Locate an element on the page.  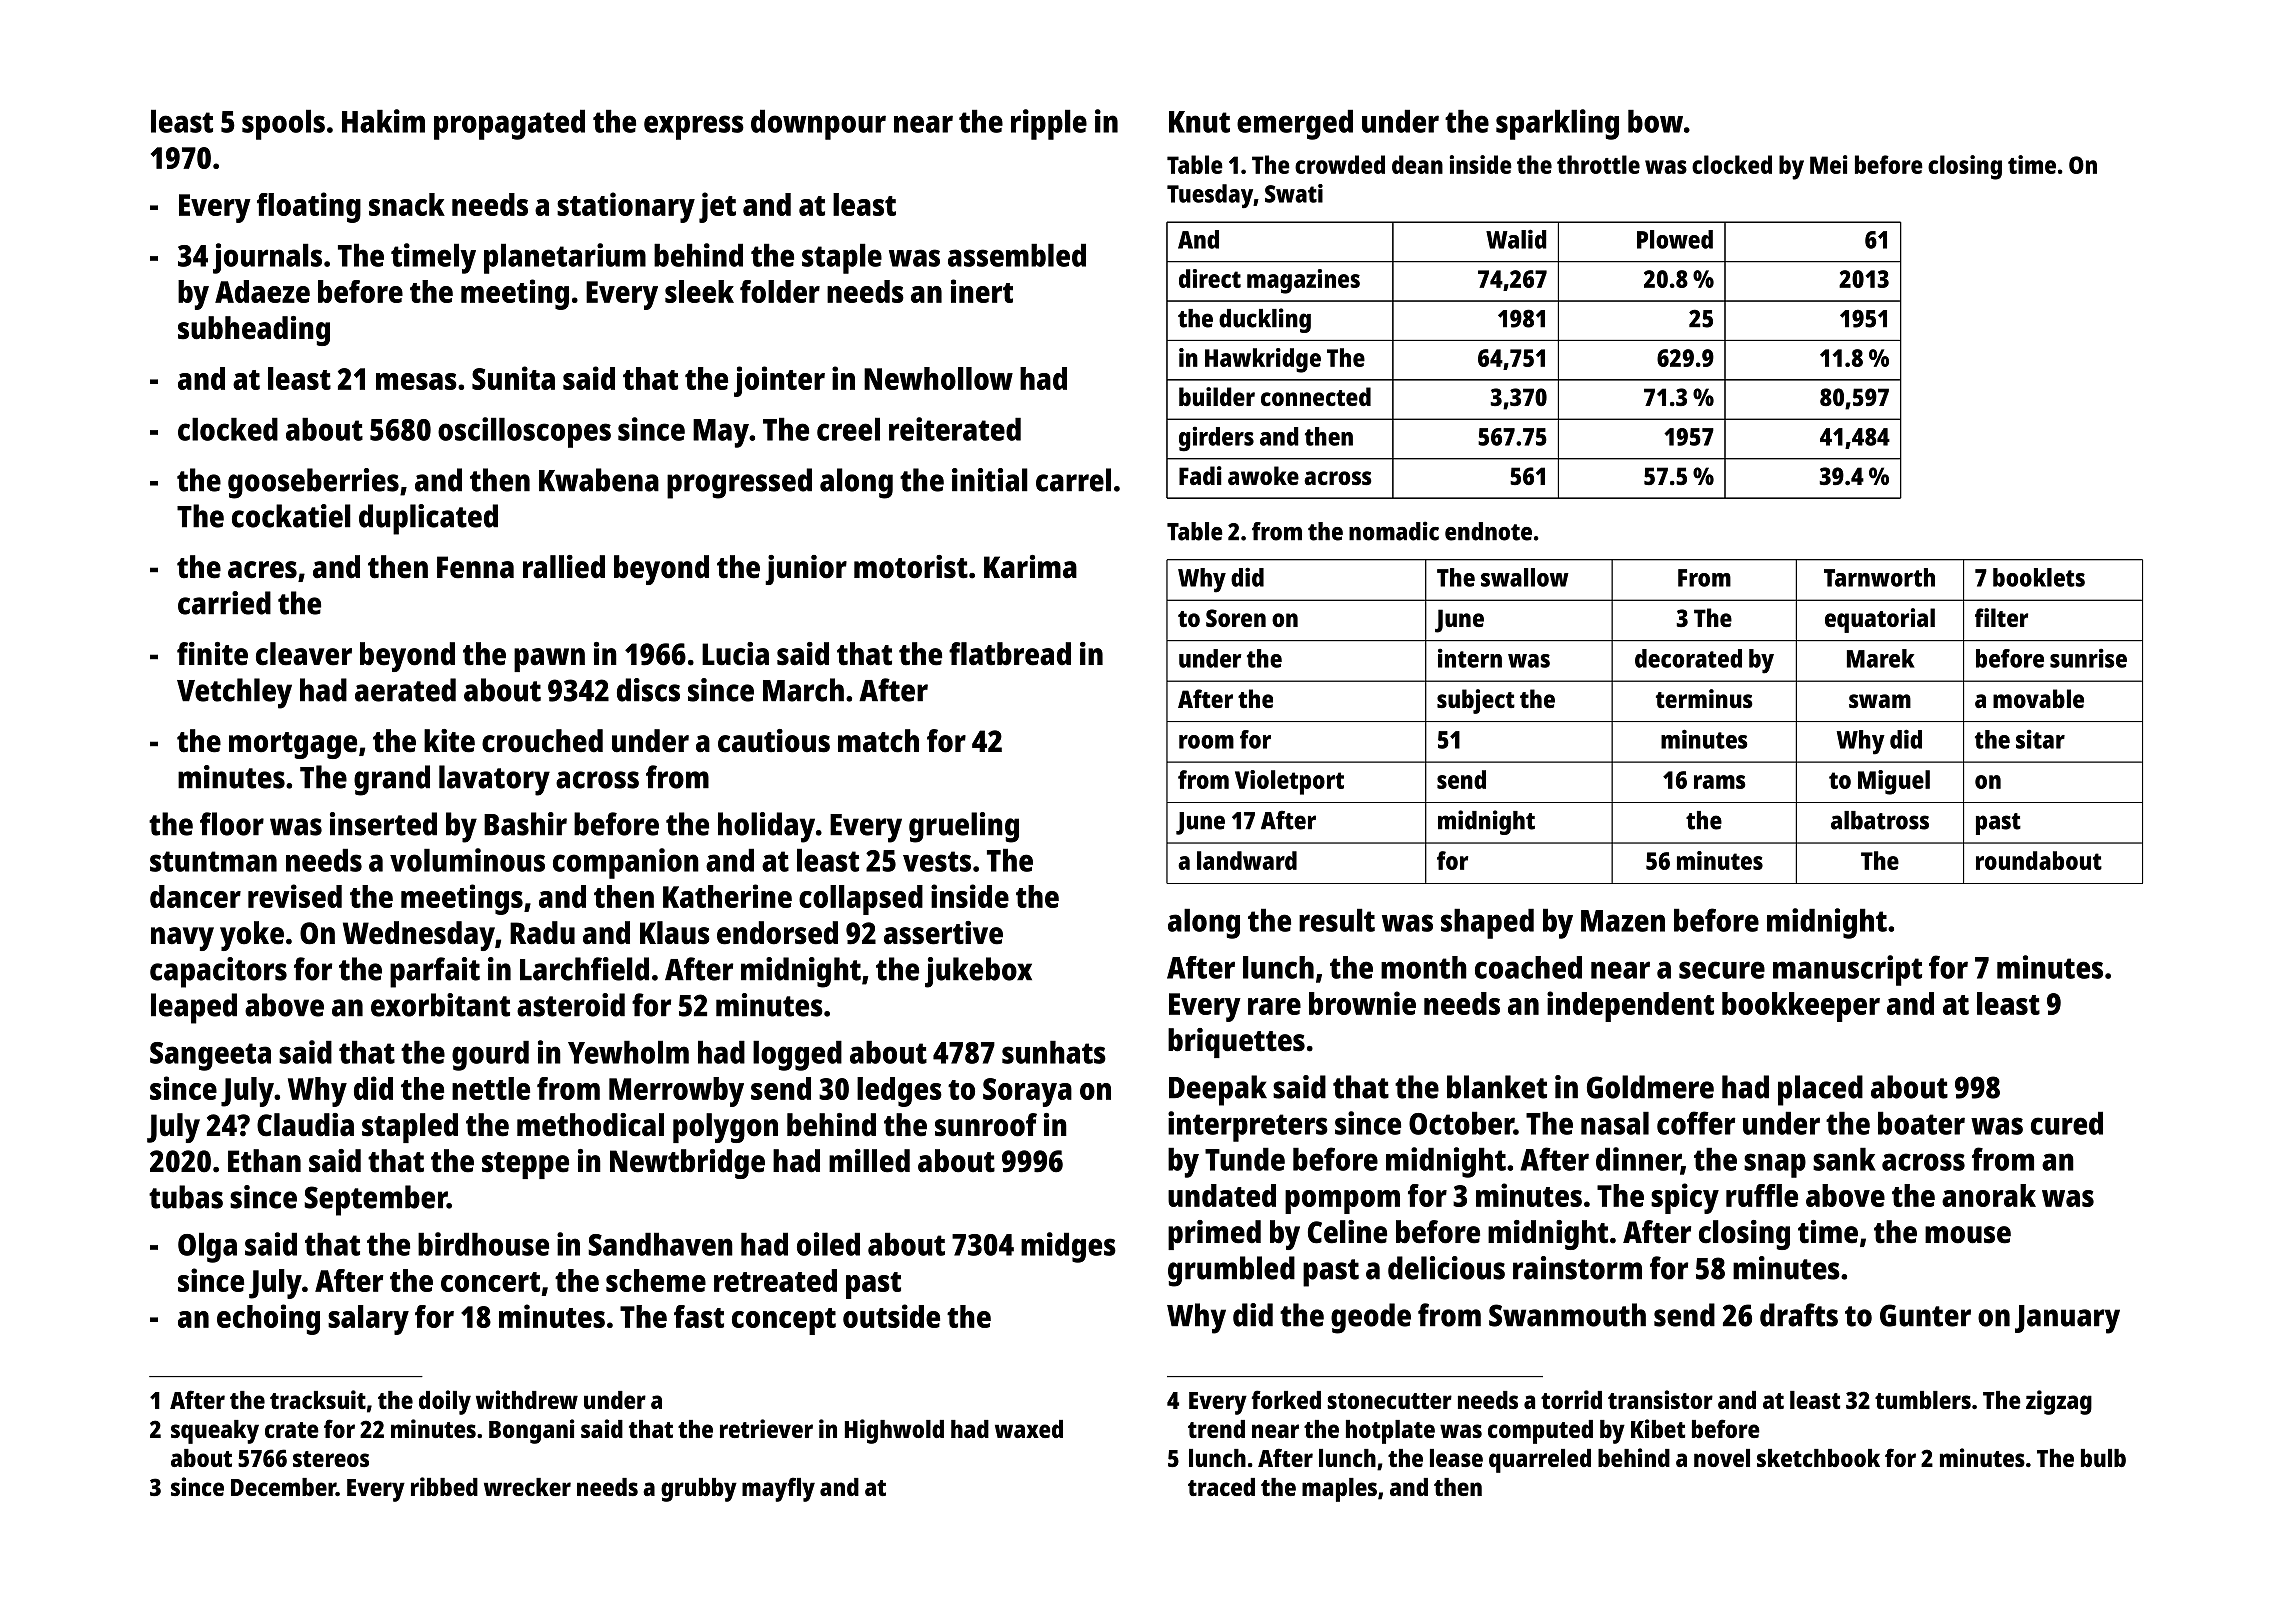
spools is located at coordinates (283, 124).
